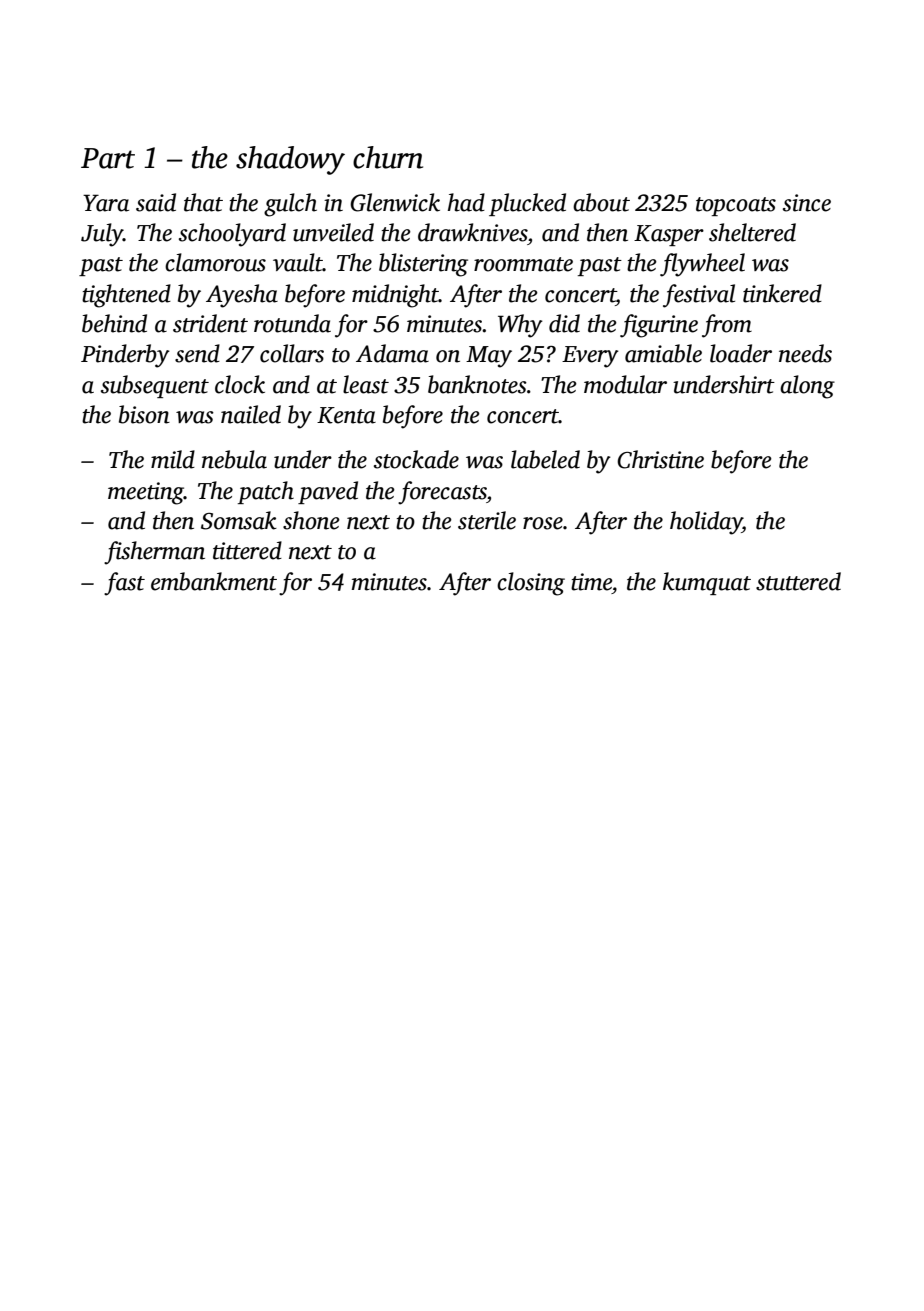 Image resolution: width=924 pixels, height=1311 pixels. Describe the element at coordinates (173, 459) in the image. I see `mild` at that location.
